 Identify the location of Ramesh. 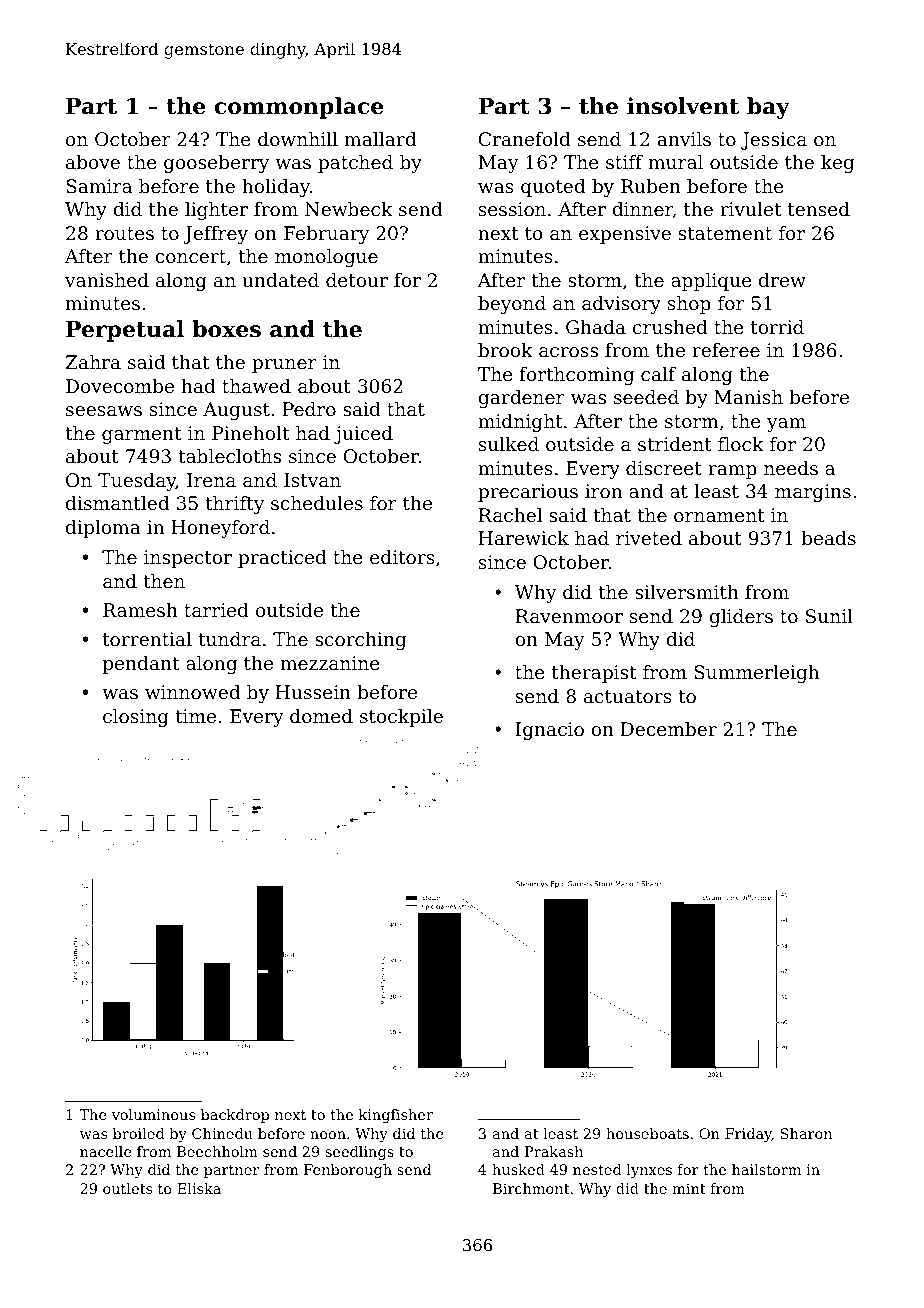
(140, 610).
